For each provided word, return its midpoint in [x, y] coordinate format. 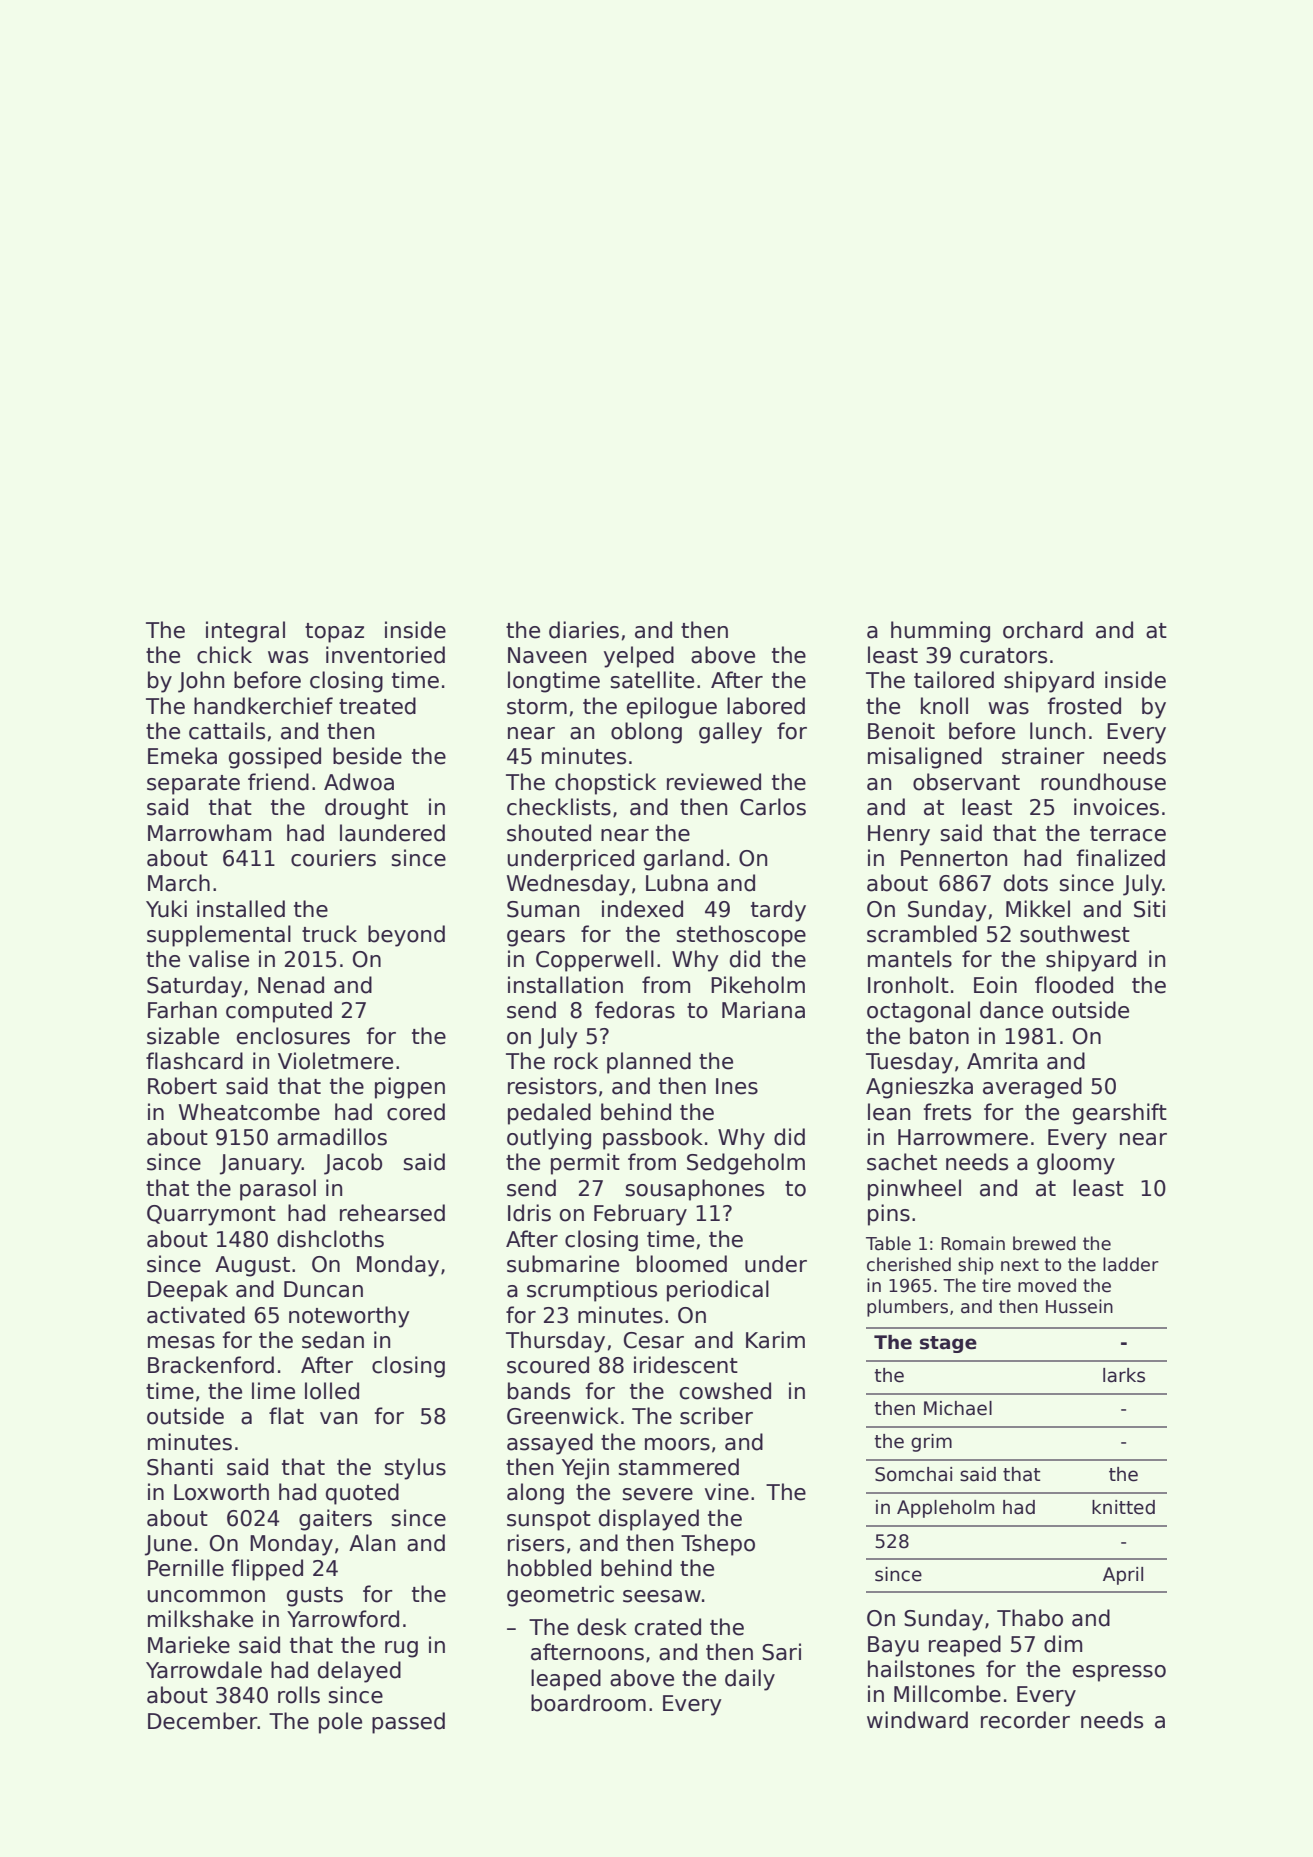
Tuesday [909, 1063]
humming [940, 632]
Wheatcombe [249, 1112]
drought [366, 809]
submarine [563, 1264]
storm [537, 707]
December [203, 1721]
